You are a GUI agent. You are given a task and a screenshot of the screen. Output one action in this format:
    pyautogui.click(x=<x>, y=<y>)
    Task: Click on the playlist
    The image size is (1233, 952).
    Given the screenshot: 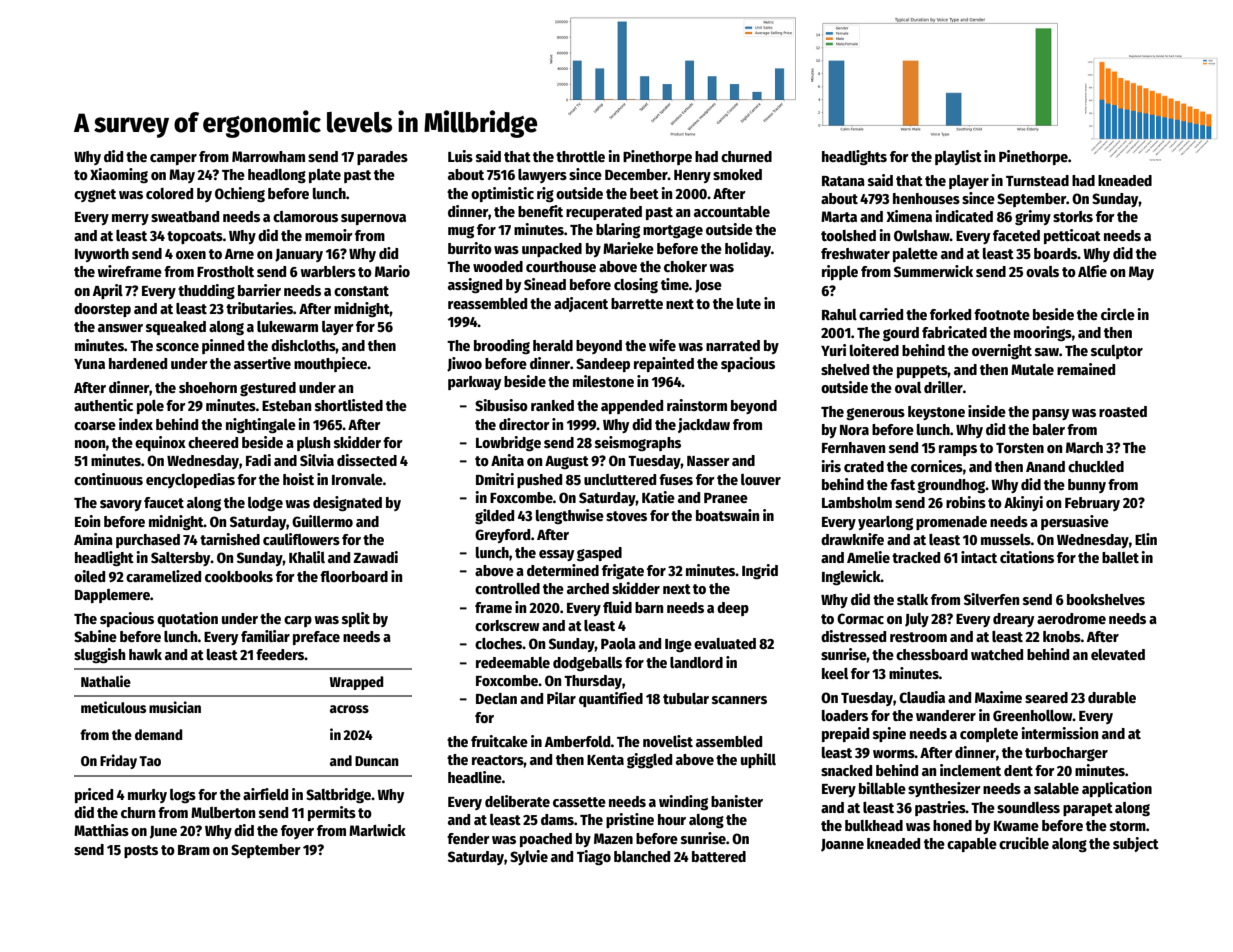 What is the action you would take?
    pyautogui.click(x=958, y=157)
